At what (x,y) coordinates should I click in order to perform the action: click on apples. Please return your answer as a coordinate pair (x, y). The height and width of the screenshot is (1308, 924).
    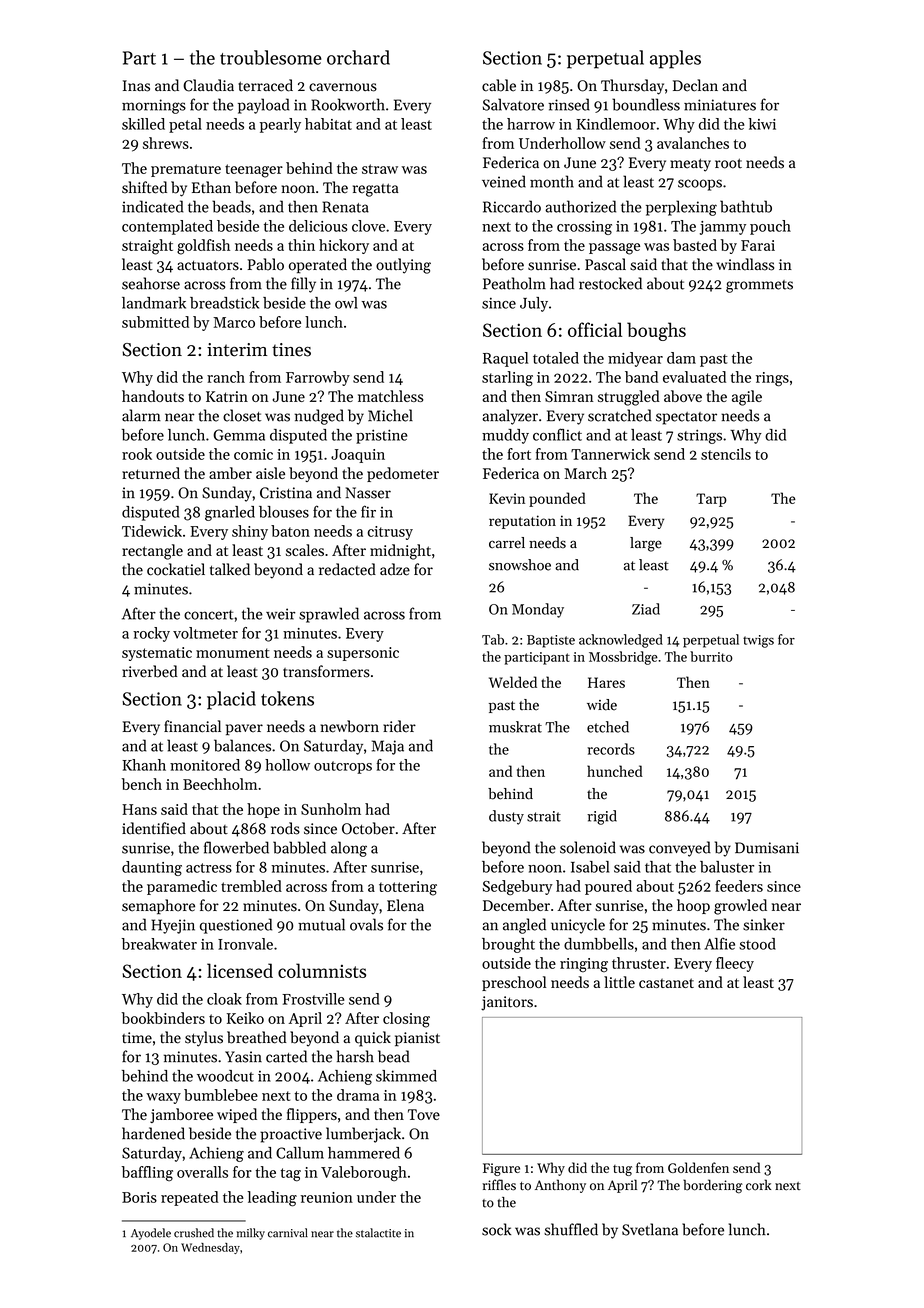
    Looking at the image, I should click on (675, 59).
